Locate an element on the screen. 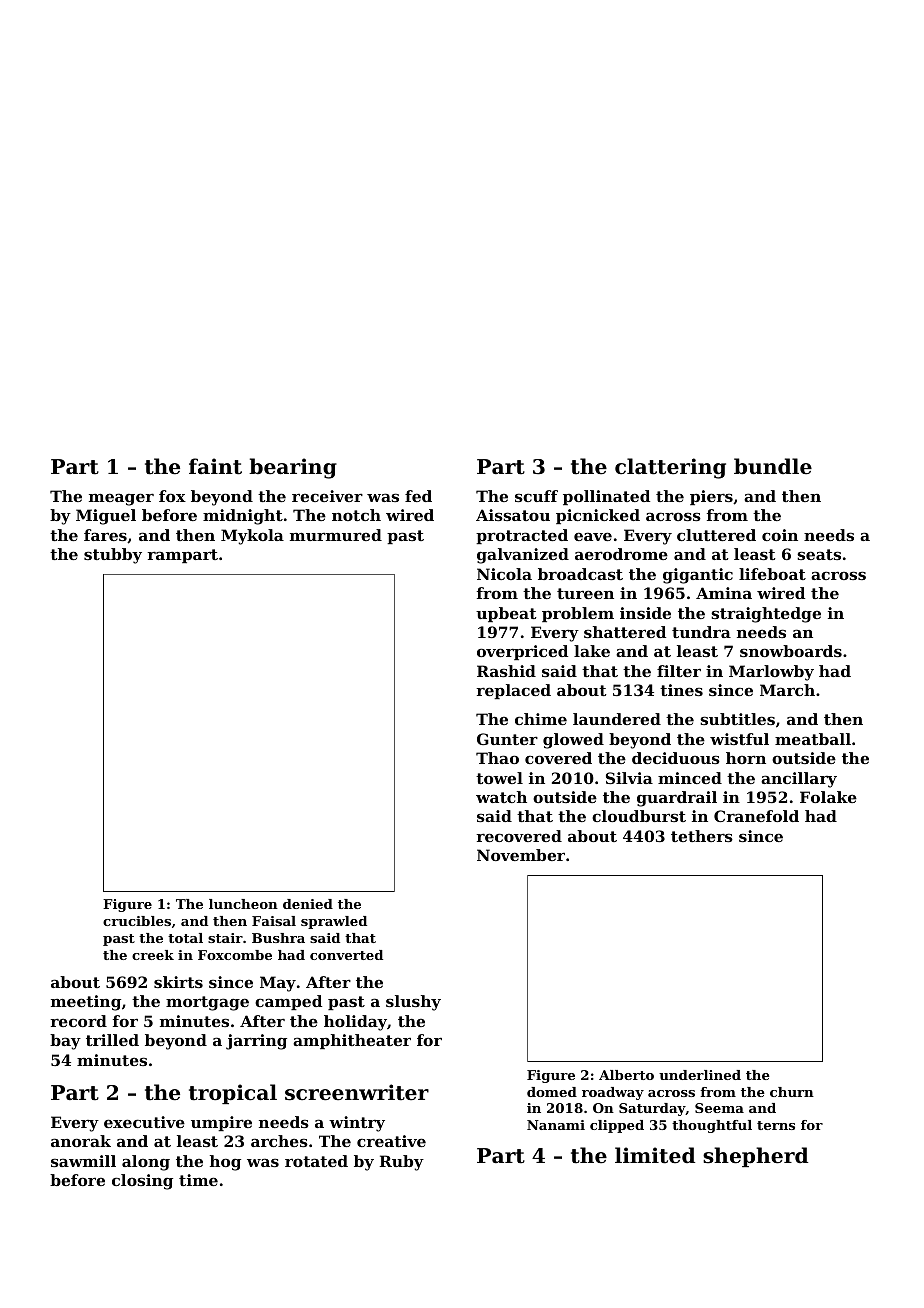  faint is located at coordinates (215, 466).
